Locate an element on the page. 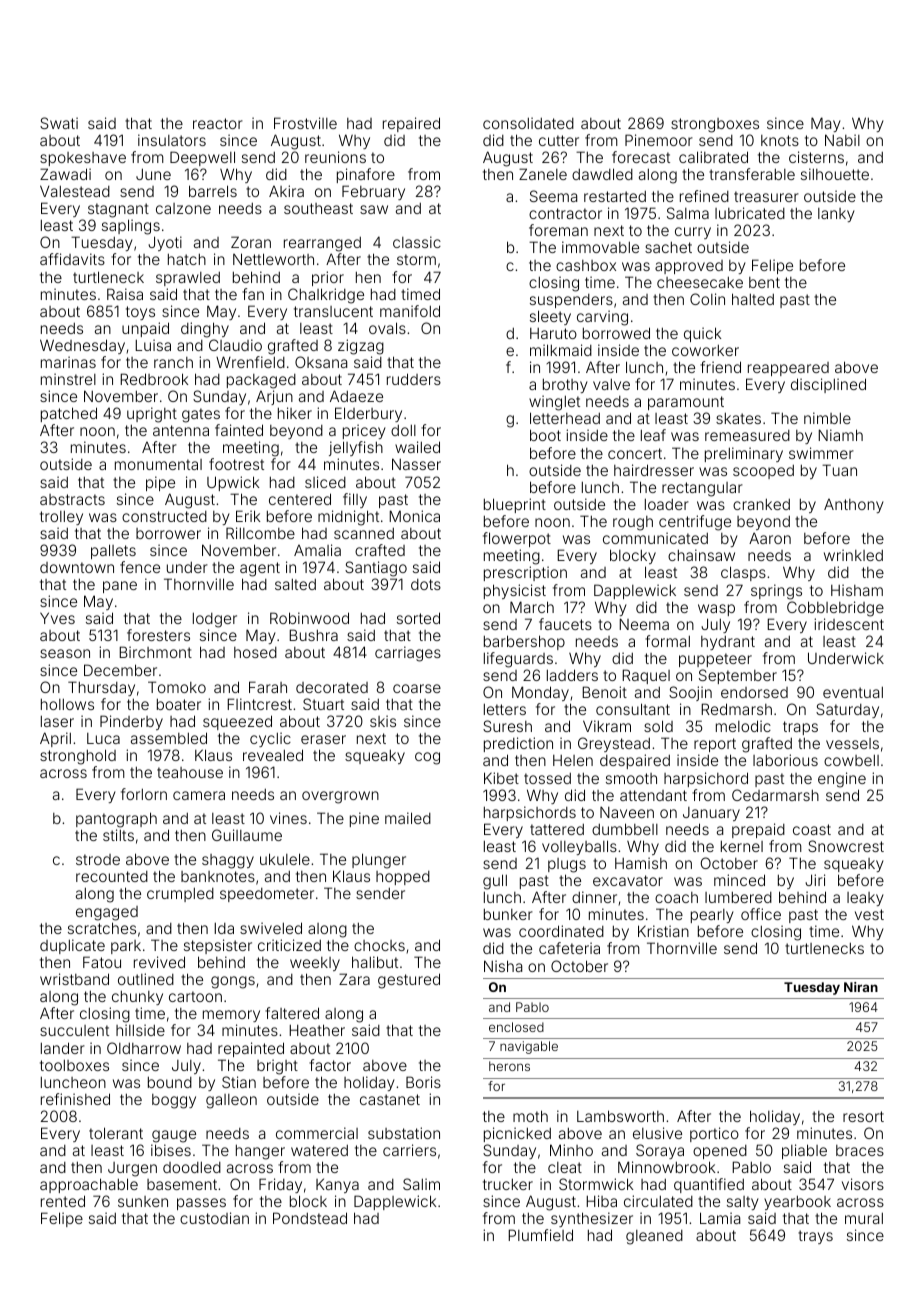 The width and height of the document is (924, 1308). Nabil is located at coordinates (842, 140).
